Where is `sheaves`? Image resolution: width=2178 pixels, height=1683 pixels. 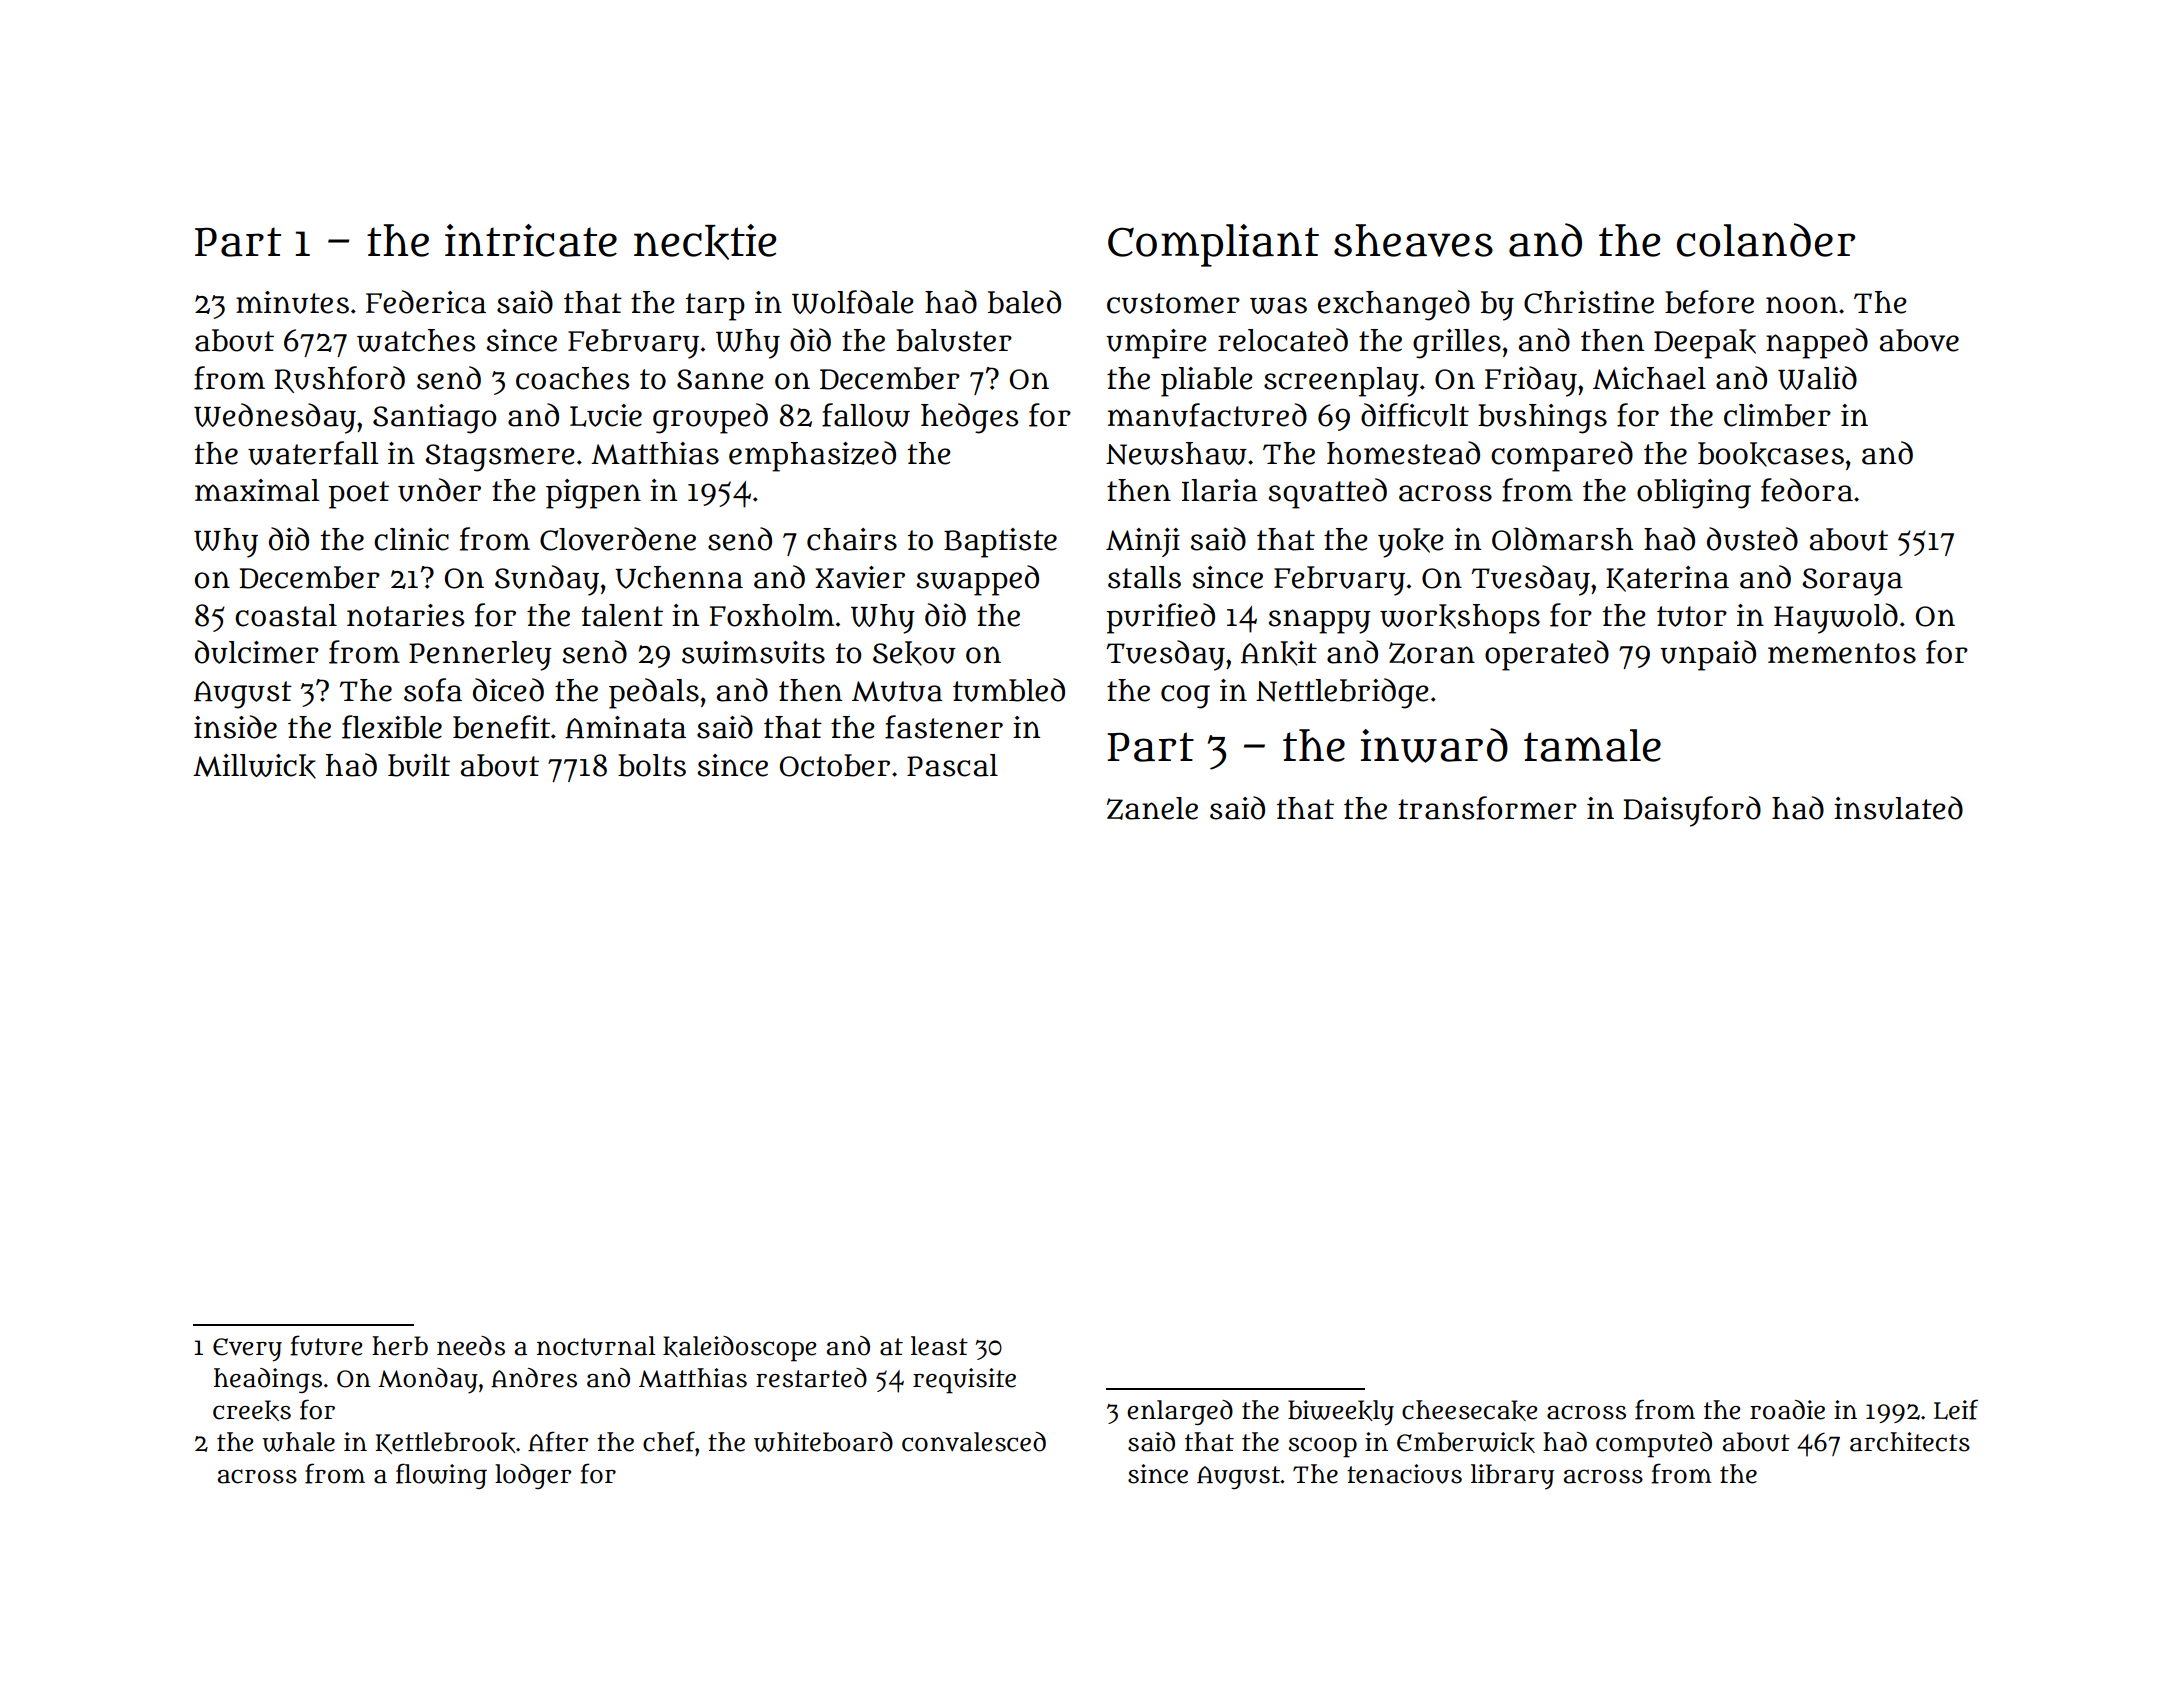 sheaves is located at coordinates (1413, 240).
